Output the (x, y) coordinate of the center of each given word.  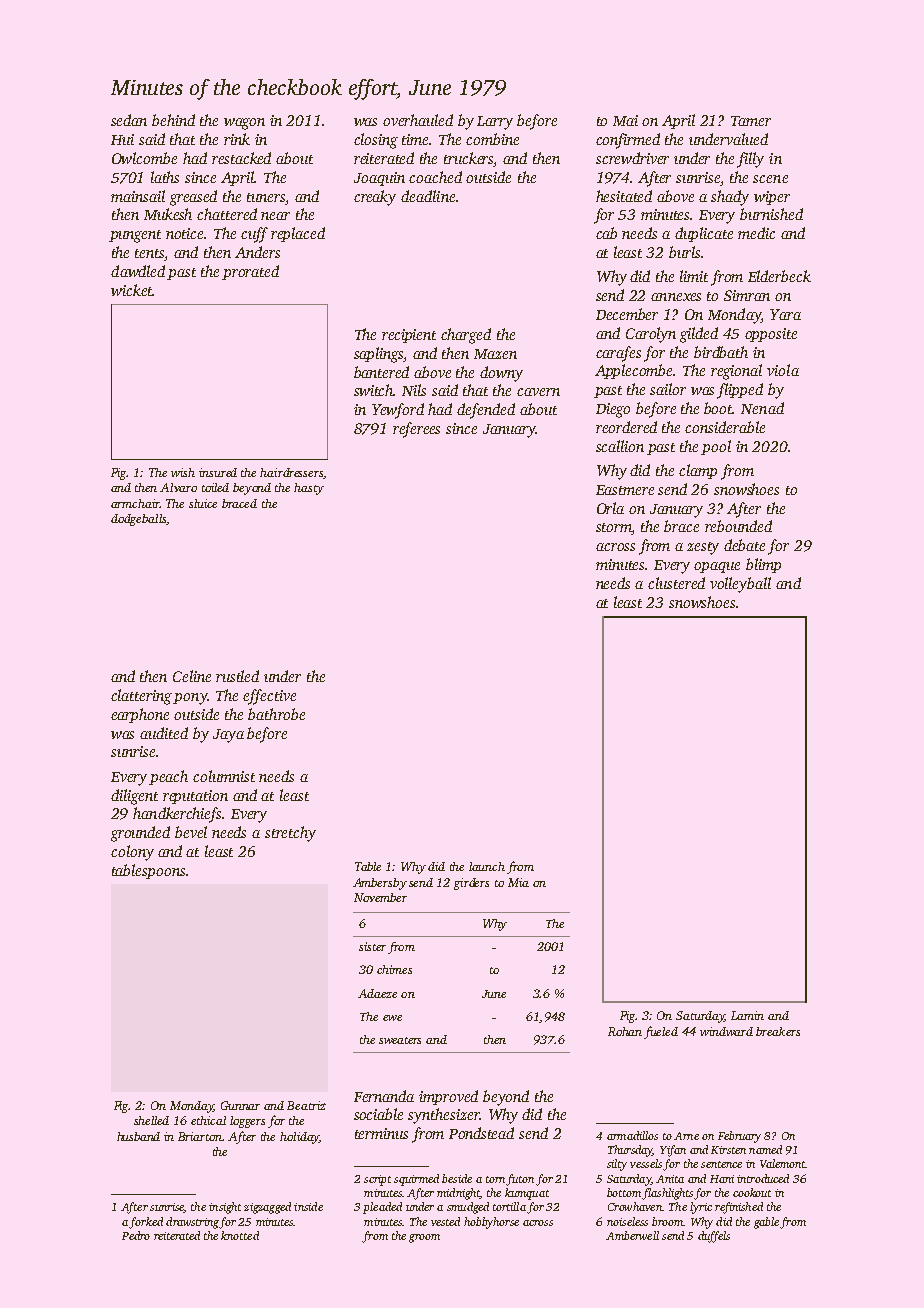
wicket (132, 290)
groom (424, 1238)
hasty (309, 489)
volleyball (740, 585)
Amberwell (632, 1235)
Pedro (136, 1235)
